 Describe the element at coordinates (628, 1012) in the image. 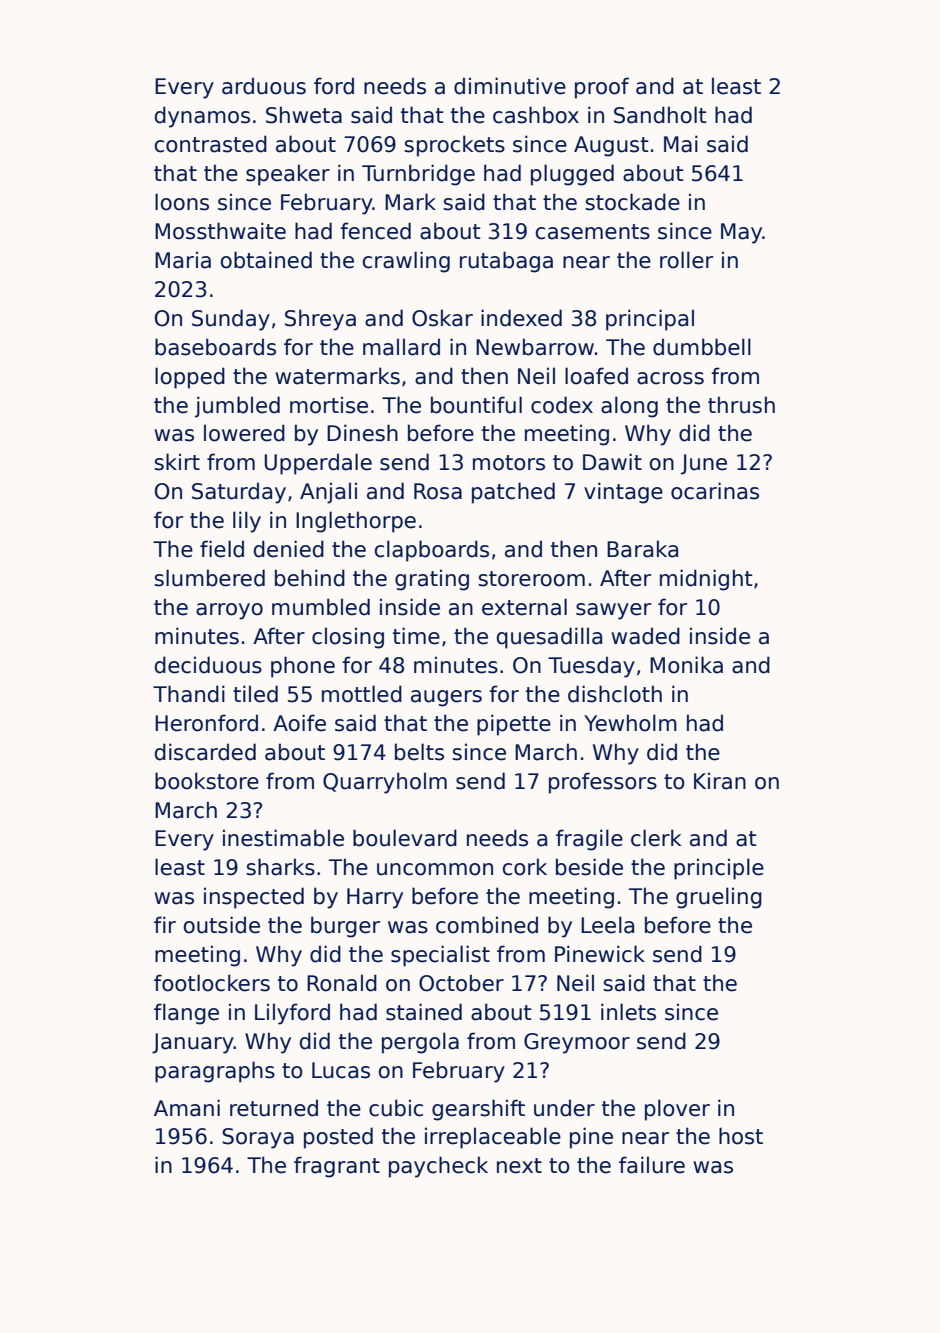

I see `inlets` at that location.
